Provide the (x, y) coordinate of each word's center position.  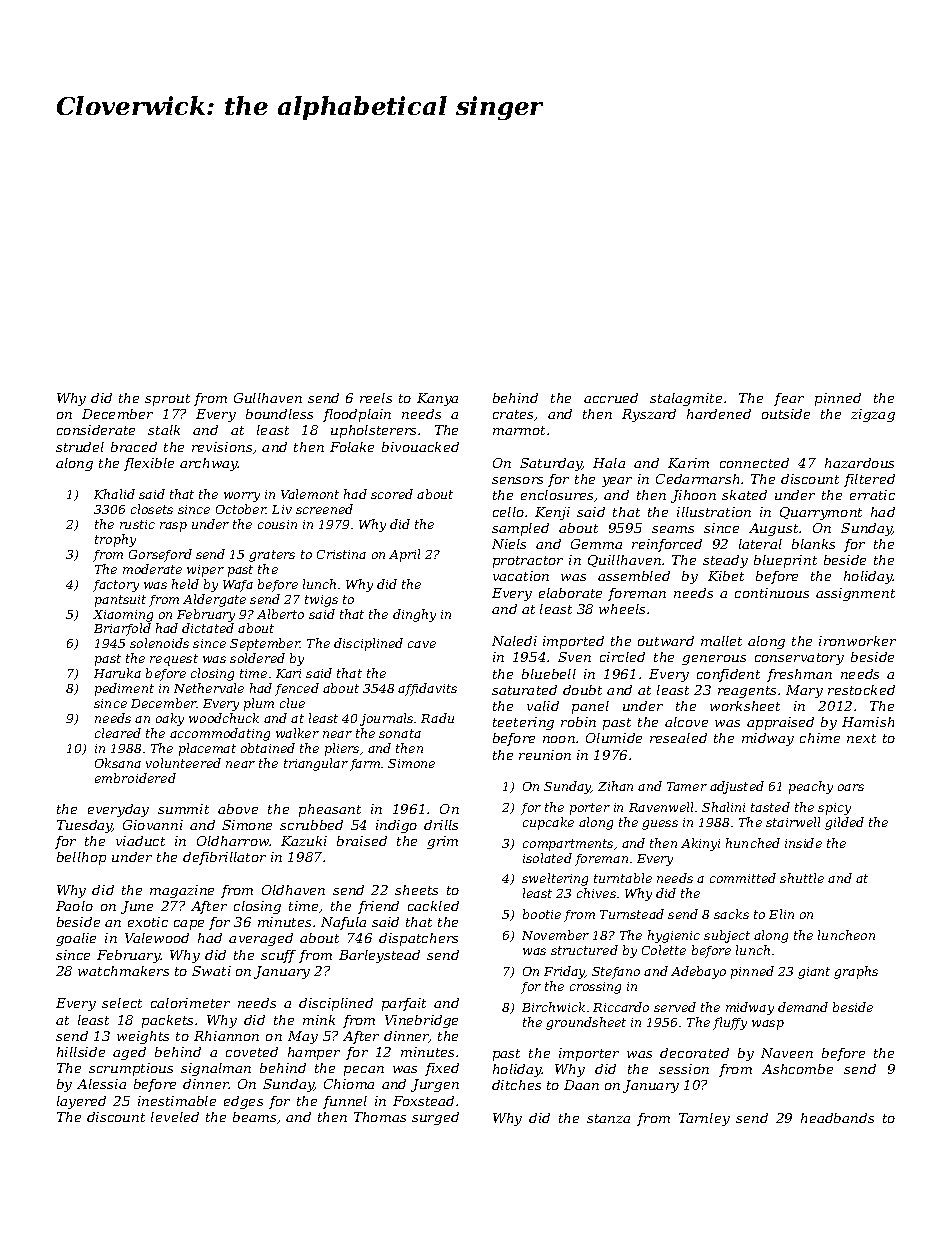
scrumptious (131, 1069)
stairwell (793, 822)
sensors (517, 480)
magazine (182, 891)
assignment (855, 594)
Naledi (514, 641)
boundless (279, 414)
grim (442, 842)
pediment (124, 689)
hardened (719, 414)
